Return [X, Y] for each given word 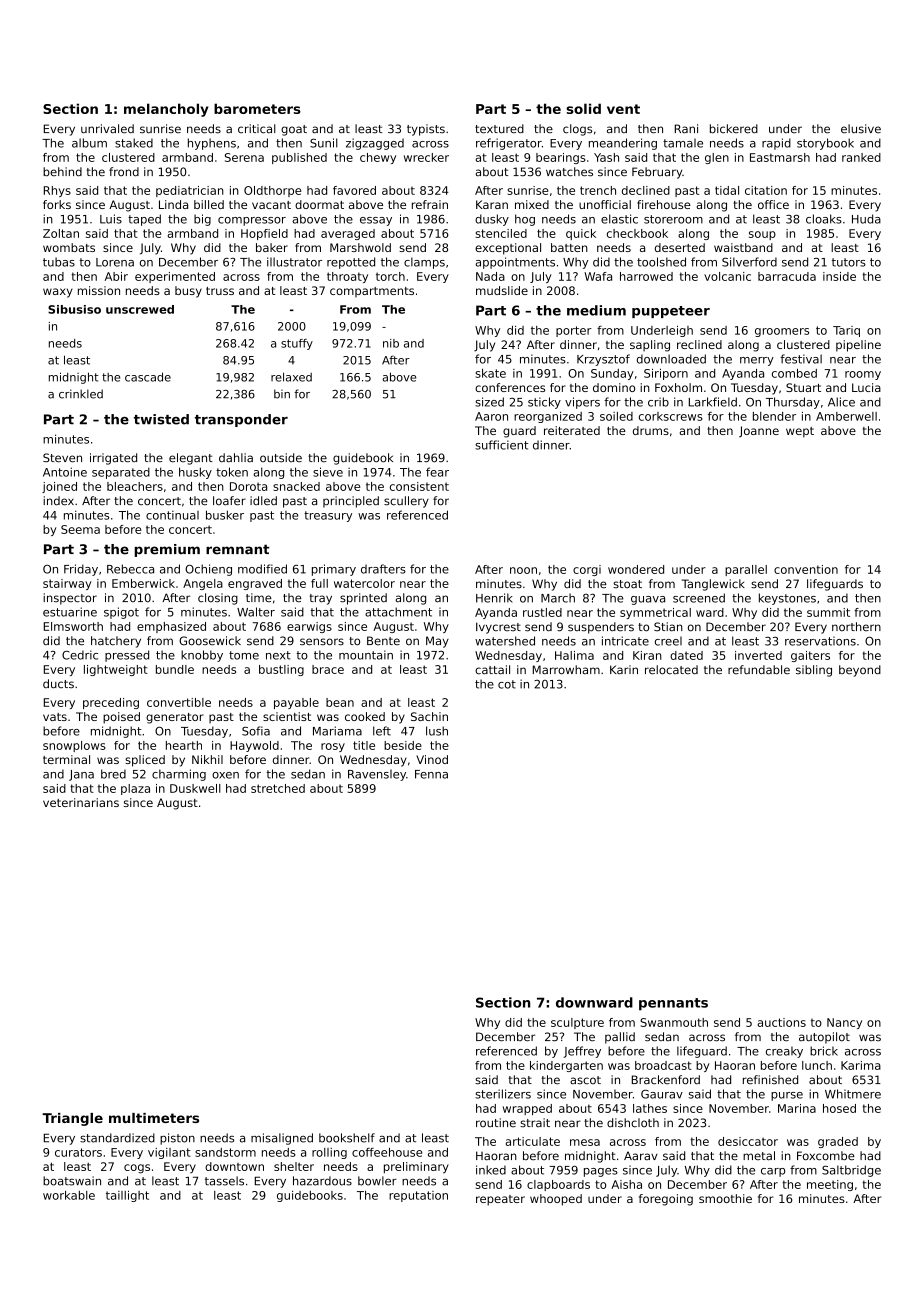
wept [800, 432]
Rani [686, 129]
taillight [127, 1196]
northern [856, 627]
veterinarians [81, 802]
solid [583, 108]
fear [437, 472]
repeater [500, 1200]
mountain [366, 655]
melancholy [166, 110]
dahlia [236, 458]
